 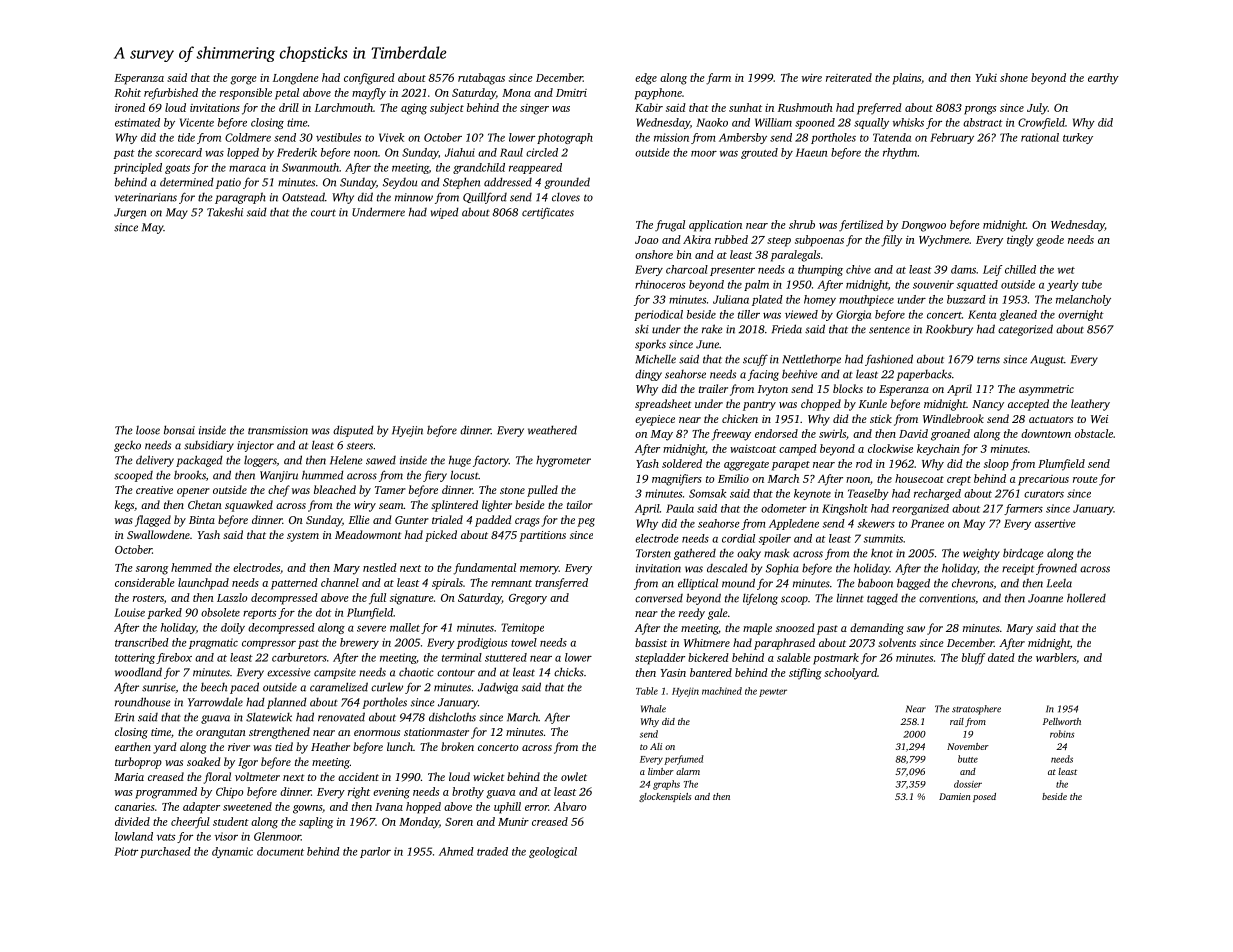 I want to click on Tamer, so click(x=390, y=490).
